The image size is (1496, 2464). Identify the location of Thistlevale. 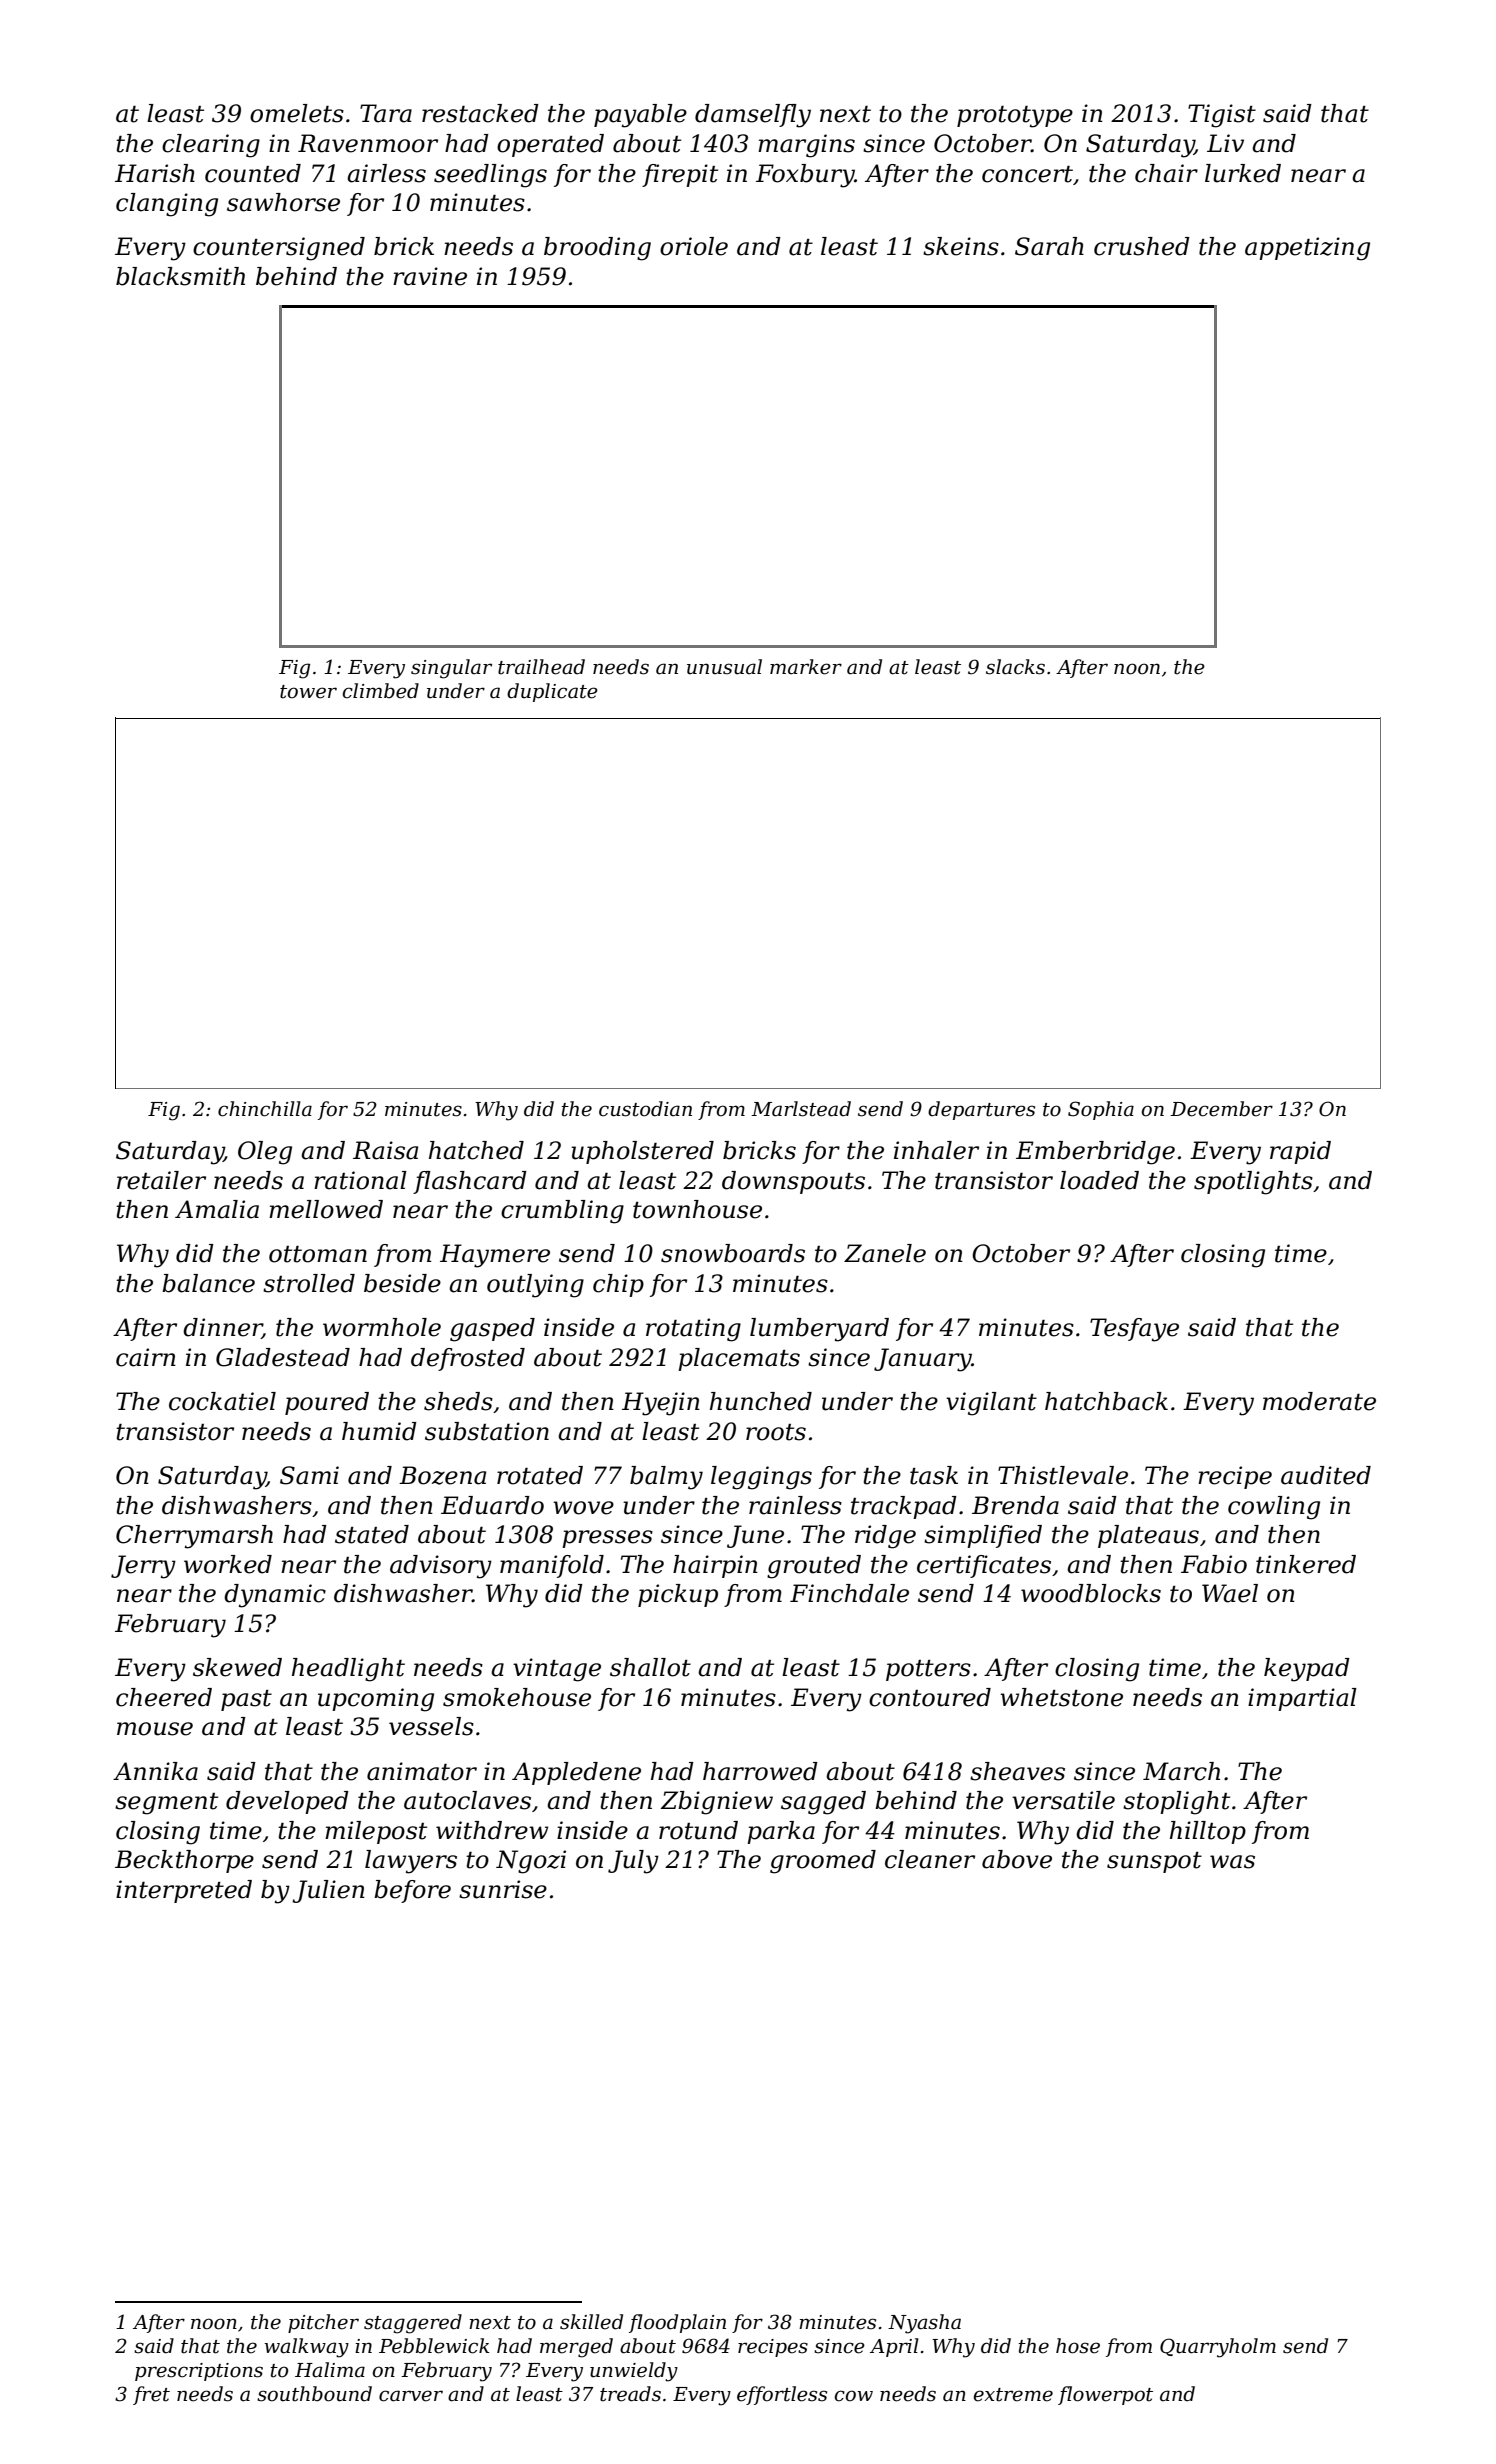
(1063, 1475).
